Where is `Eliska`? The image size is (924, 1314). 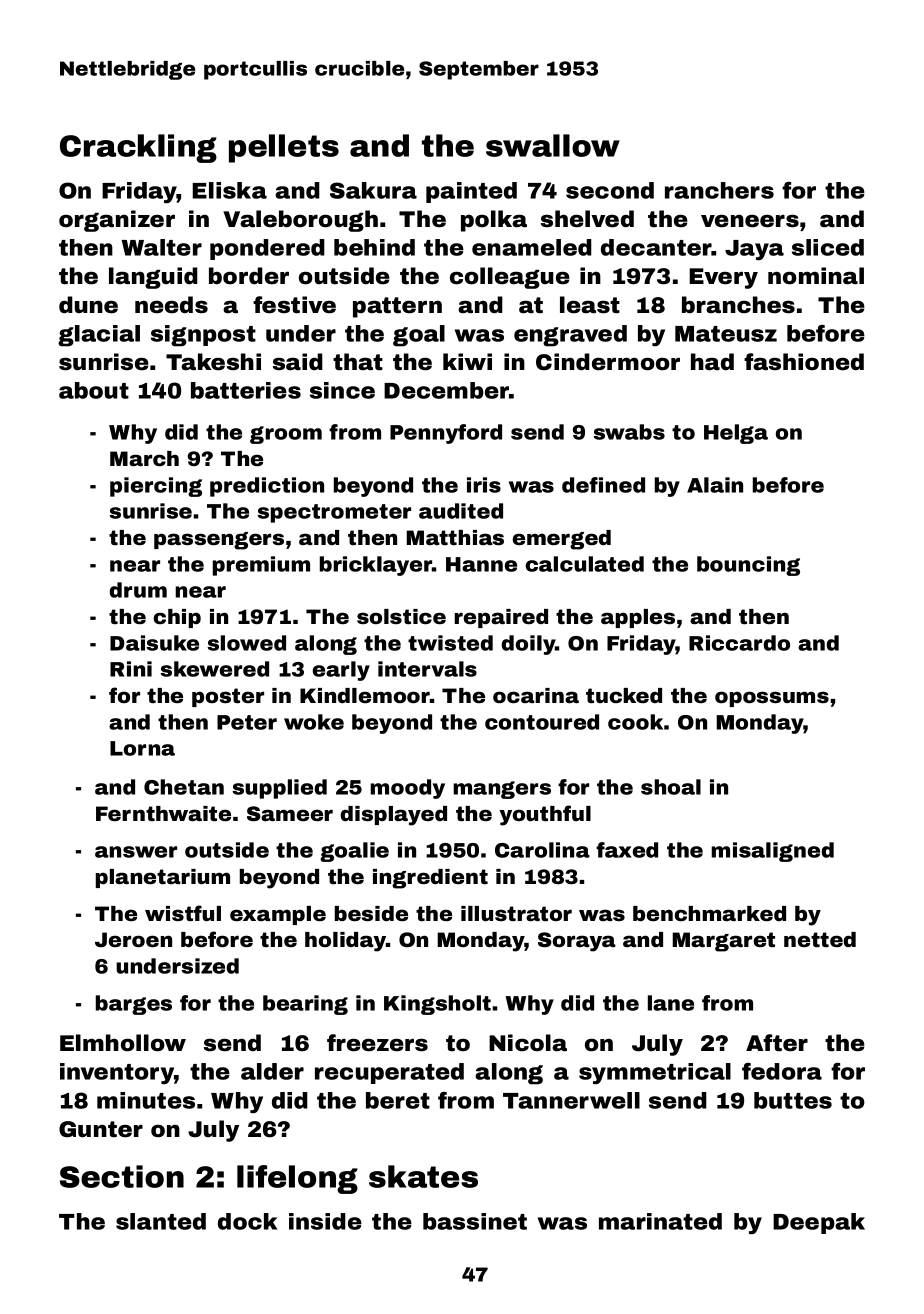
Eliska is located at coordinates (229, 190).
